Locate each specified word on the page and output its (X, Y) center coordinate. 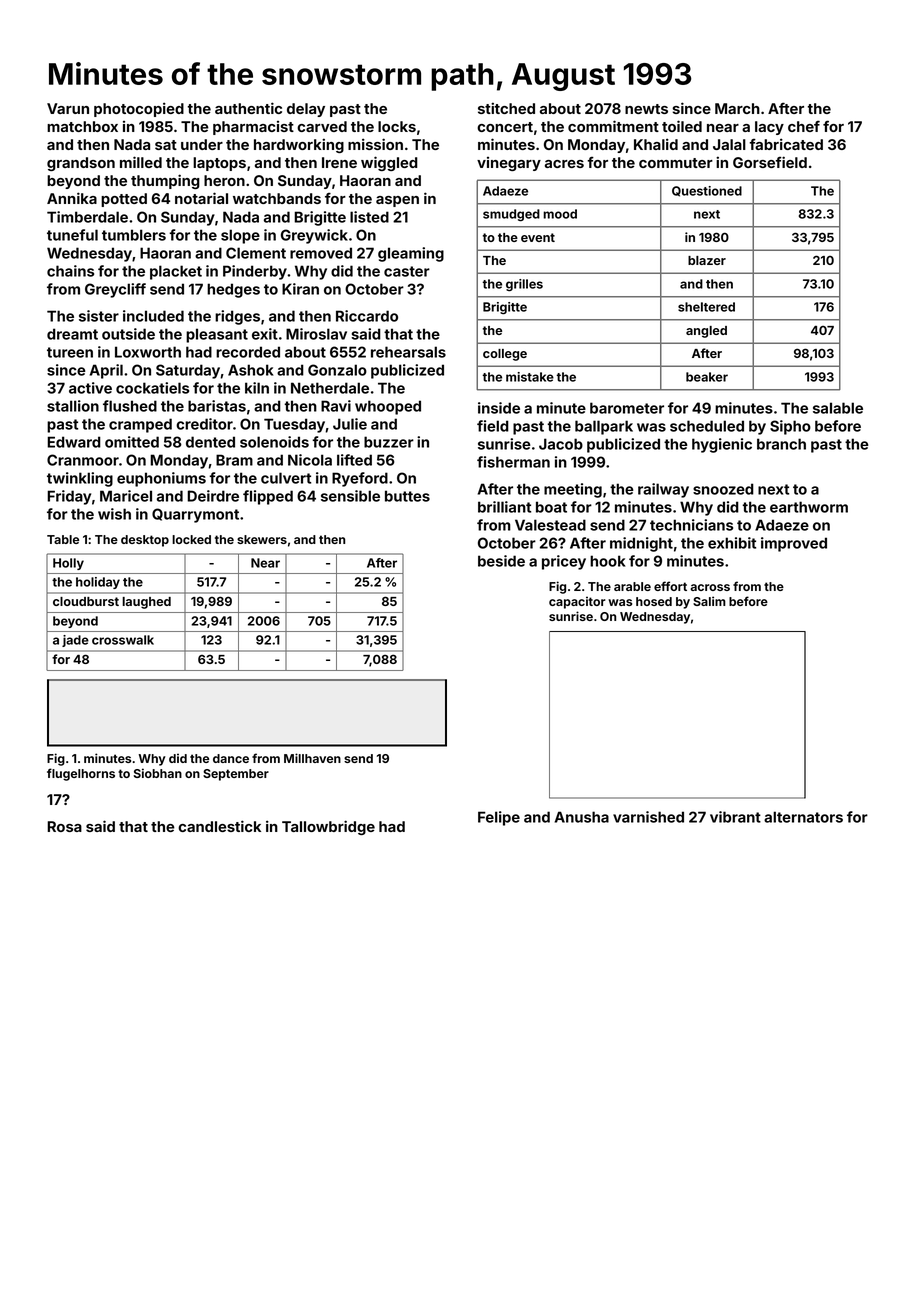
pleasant (217, 335)
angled (706, 332)
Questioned (707, 191)
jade (75, 641)
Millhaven (312, 758)
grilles (524, 285)
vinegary (509, 164)
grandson (81, 164)
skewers (262, 539)
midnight (641, 544)
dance (231, 758)
